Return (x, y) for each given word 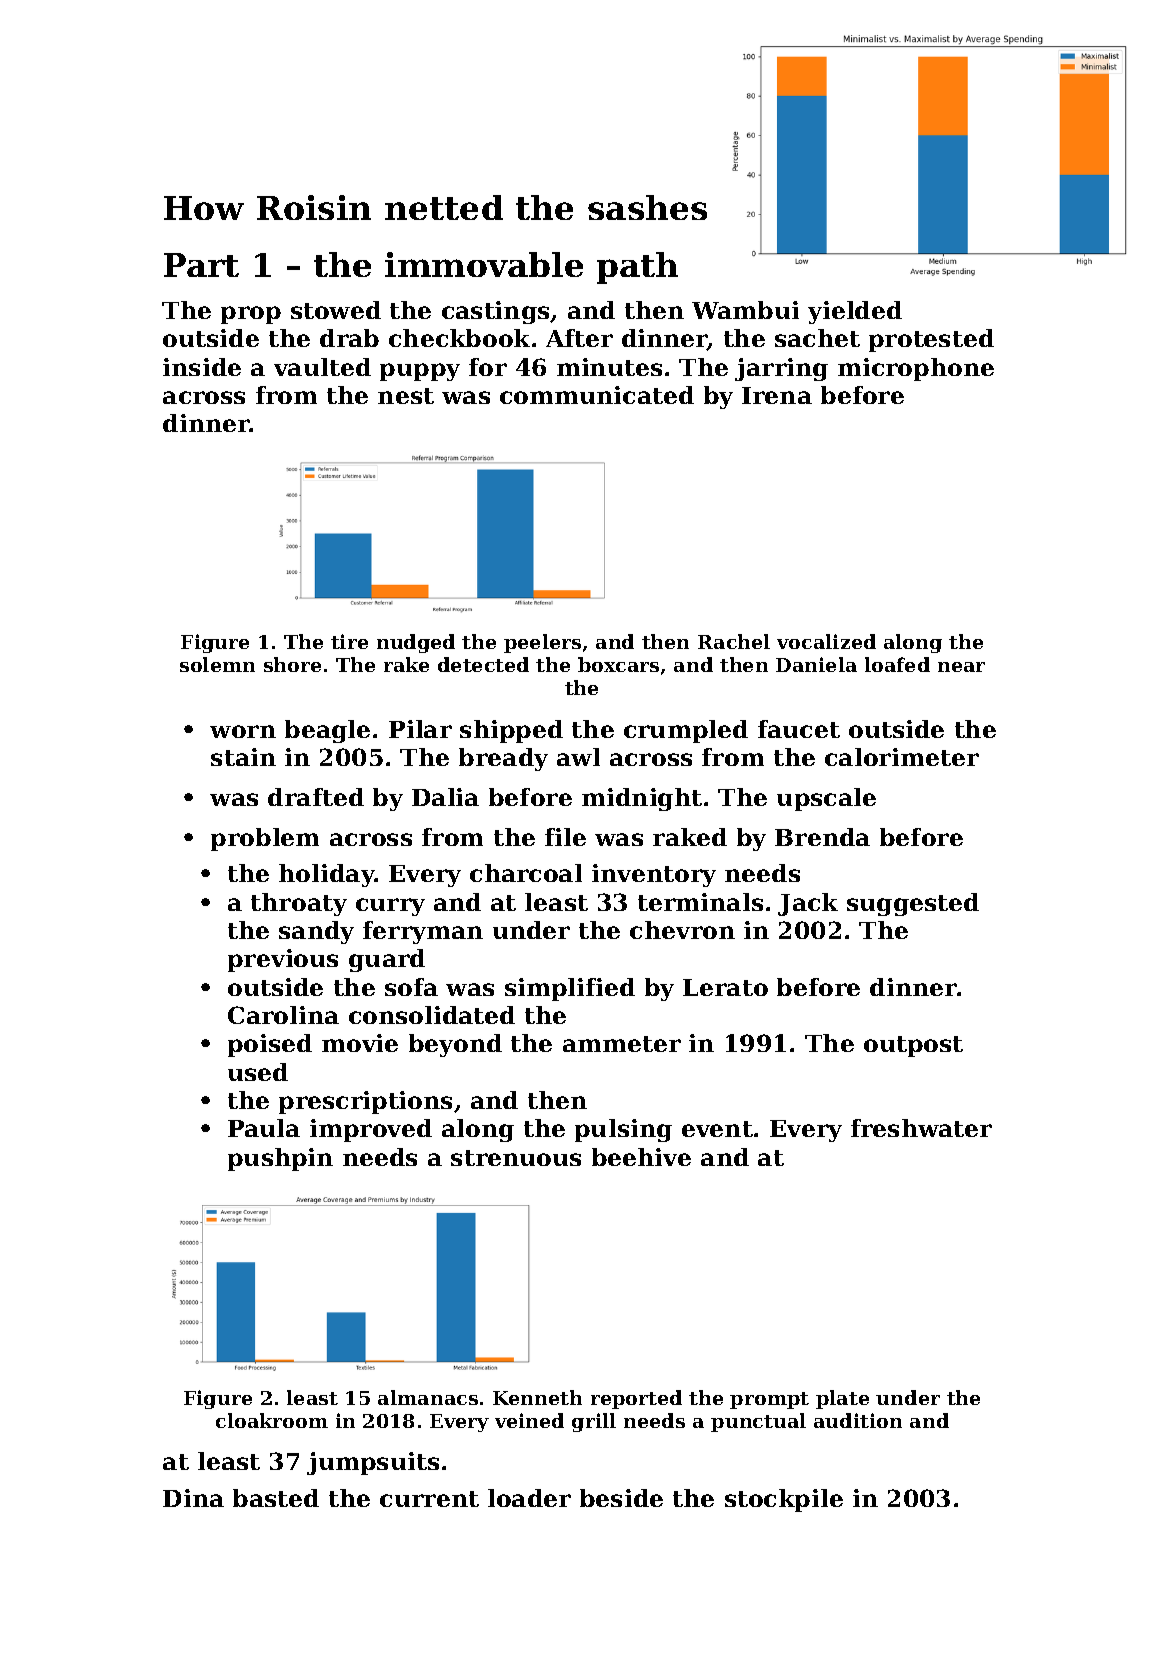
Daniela (816, 664)
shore (292, 664)
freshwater (921, 1128)
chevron (682, 930)
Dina (193, 1498)
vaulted (322, 367)
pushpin (280, 1159)
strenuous (516, 1158)
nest (406, 396)
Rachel (734, 641)
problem (265, 839)
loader (529, 1498)
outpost (913, 1046)
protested (931, 340)
